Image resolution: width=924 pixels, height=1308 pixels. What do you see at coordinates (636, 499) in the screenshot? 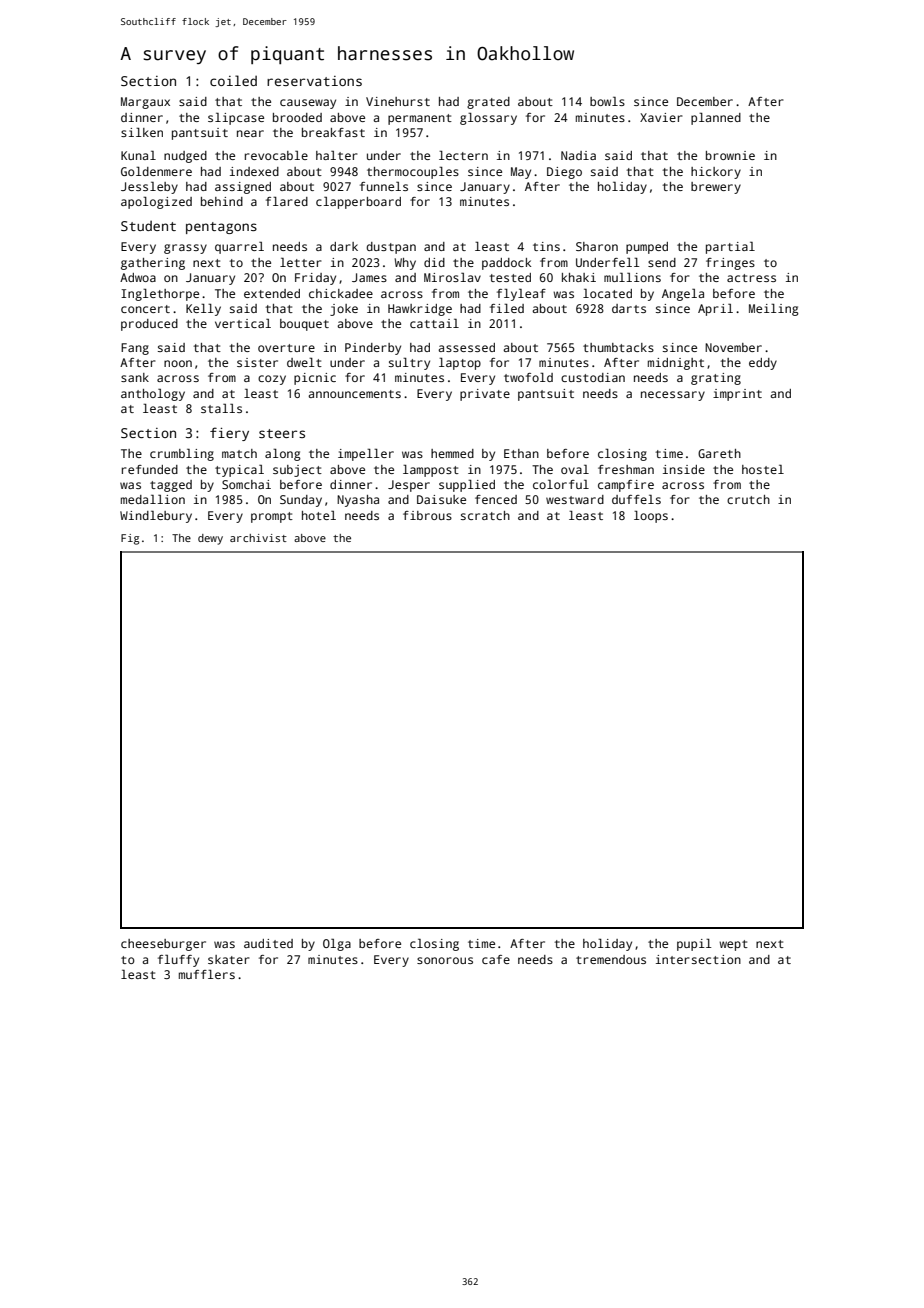
I see `duffels` at bounding box center [636, 499].
